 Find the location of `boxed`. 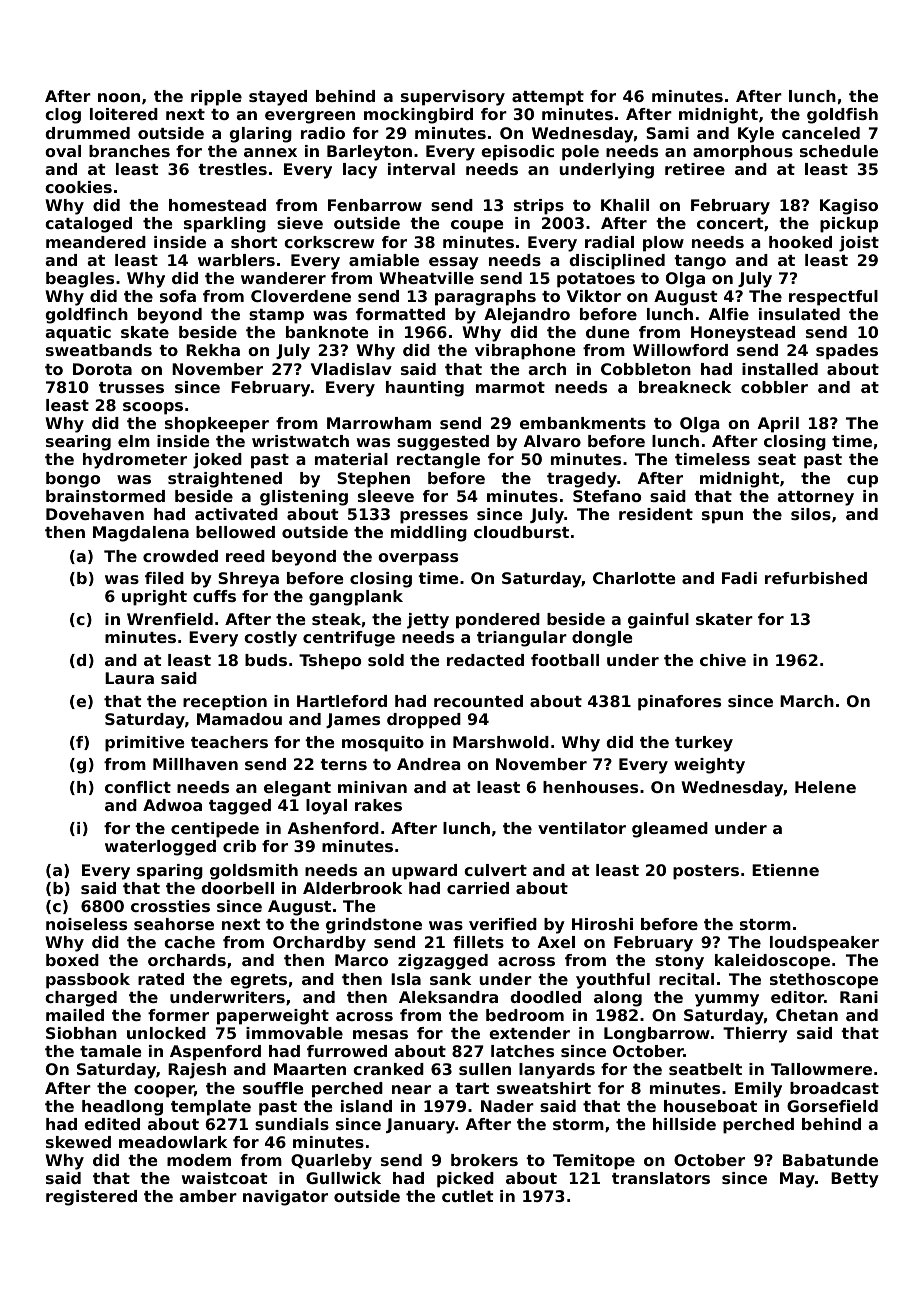

boxed is located at coordinates (72, 960).
